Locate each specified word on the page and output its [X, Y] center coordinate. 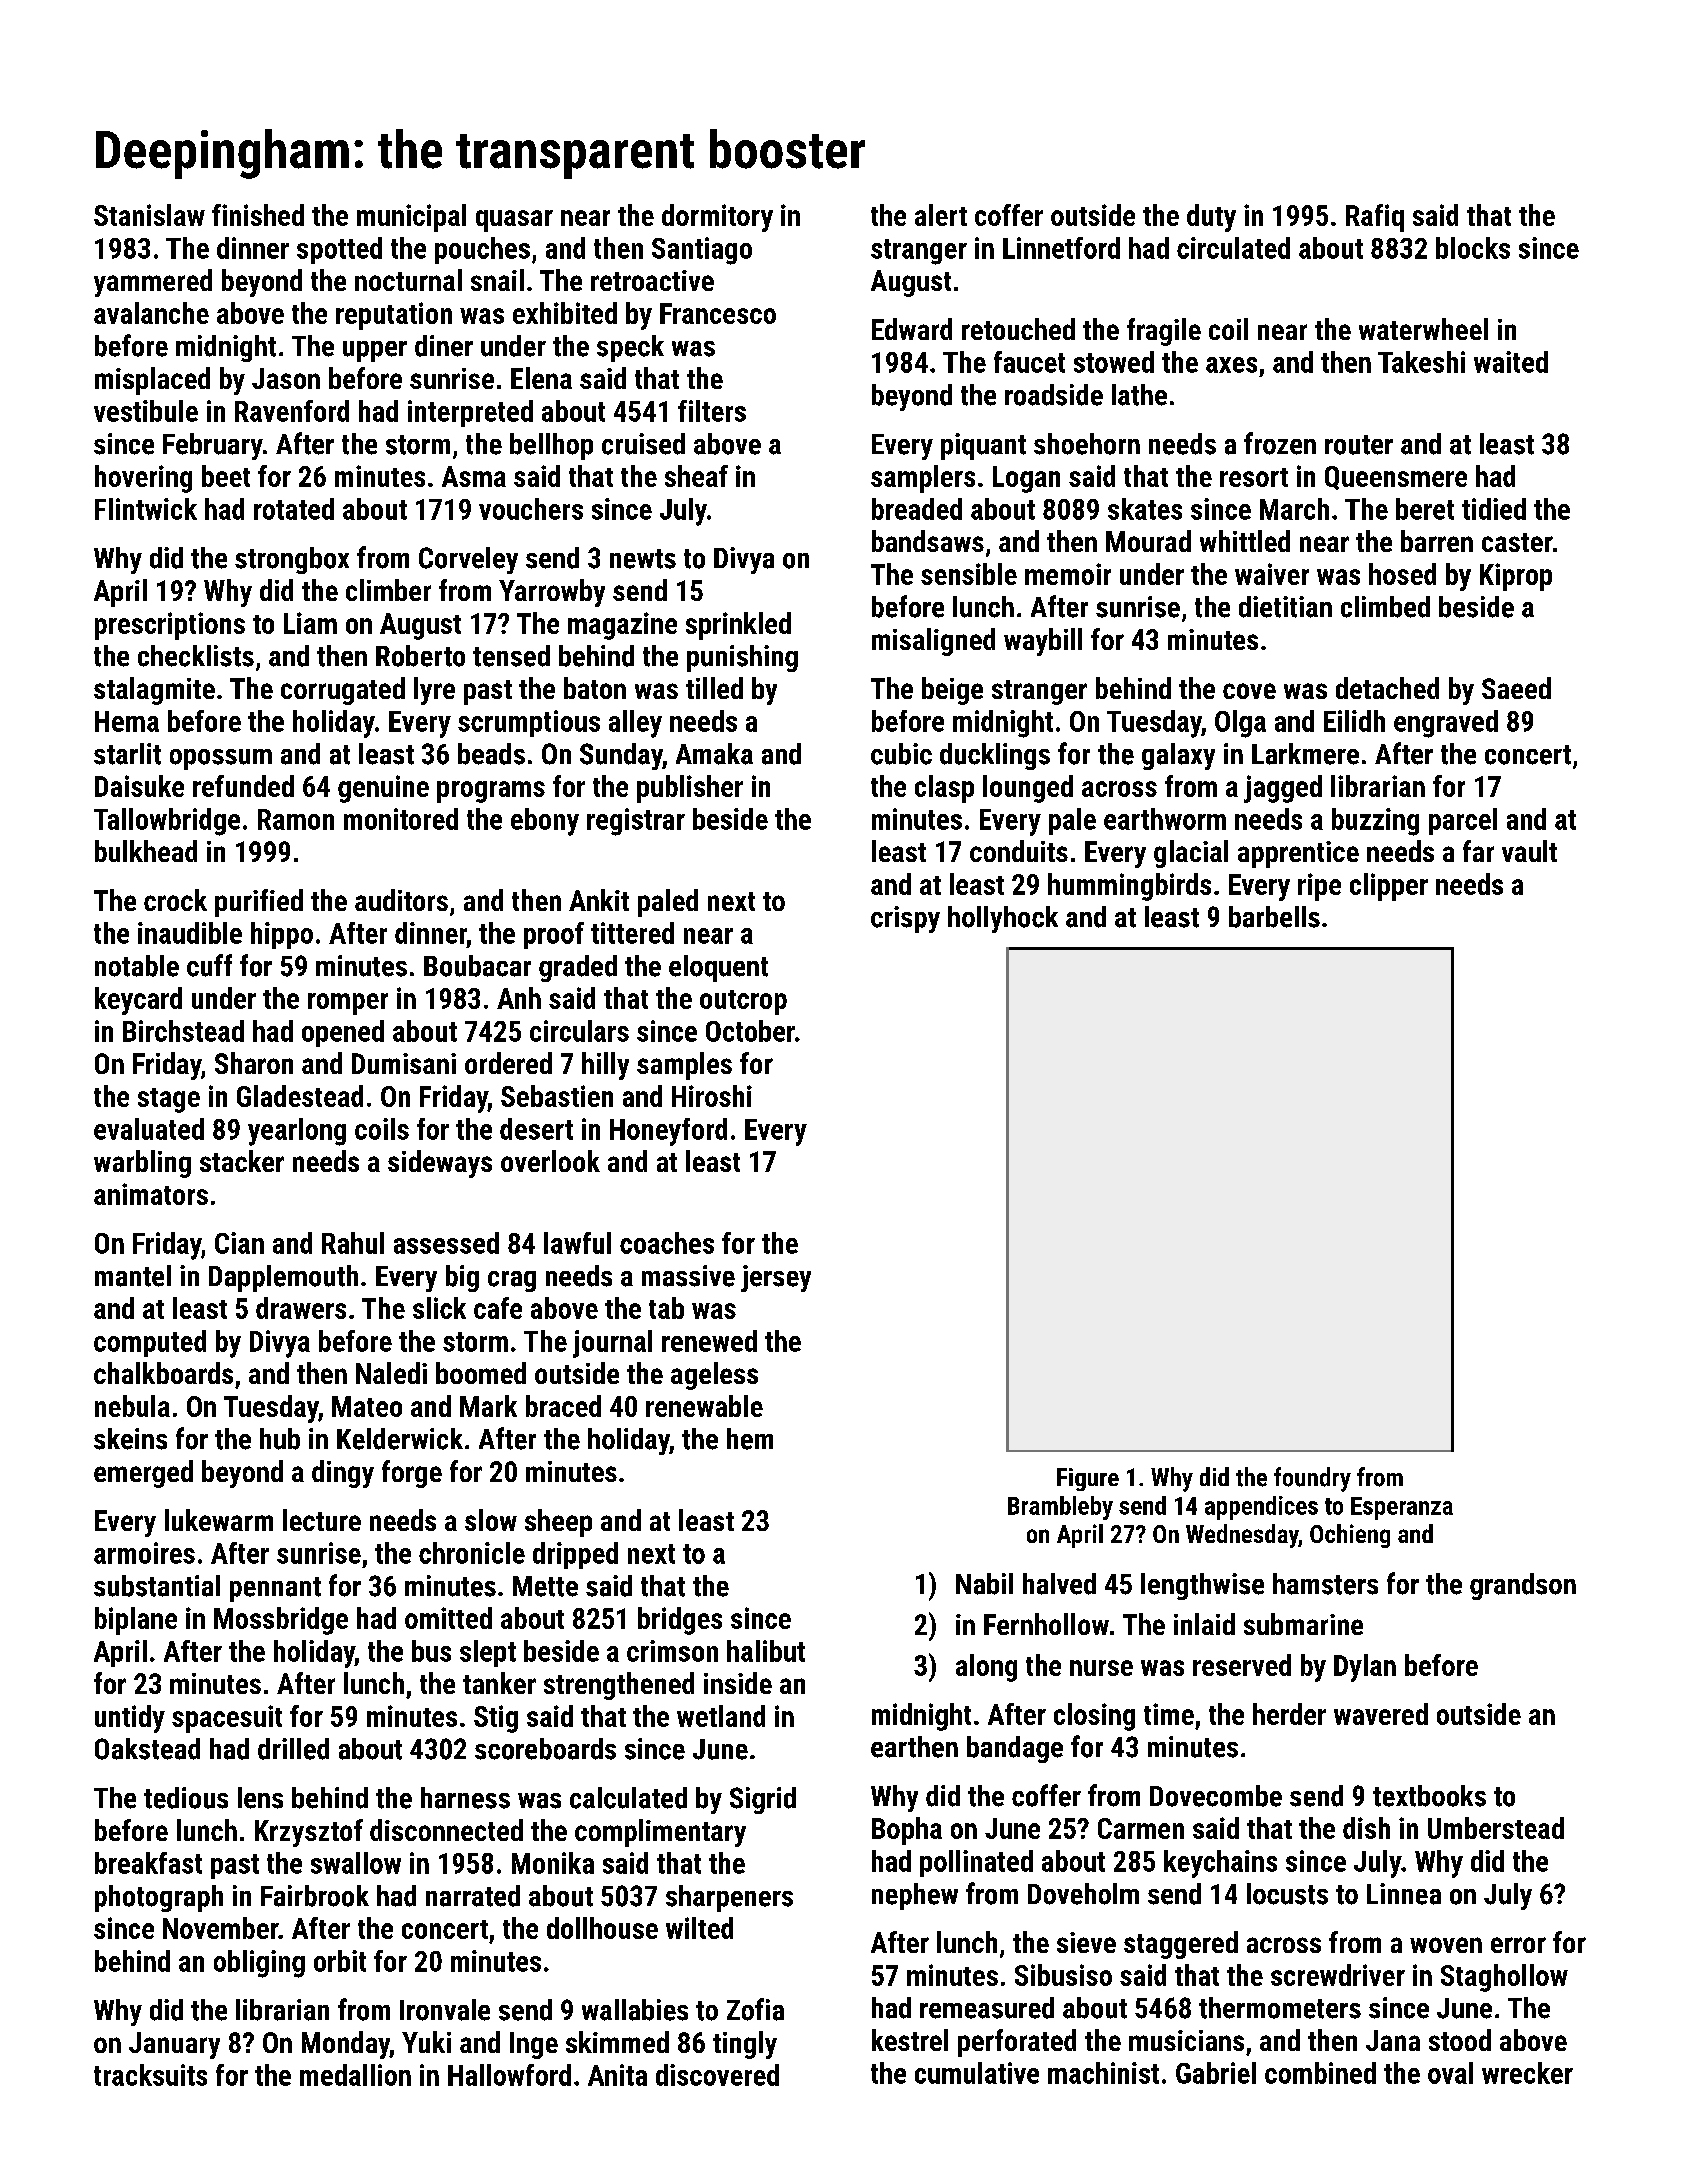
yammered [153, 283]
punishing [742, 658]
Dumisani [404, 1063]
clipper [1389, 887]
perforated [1017, 2043]
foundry [1312, 1479]
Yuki [426, 2042]
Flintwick [146, 509]
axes [1231, 365]
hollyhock [1003, 919]
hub [280, 1439]
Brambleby [1060, 1508]
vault [1529, 851]
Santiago [702, 251]
